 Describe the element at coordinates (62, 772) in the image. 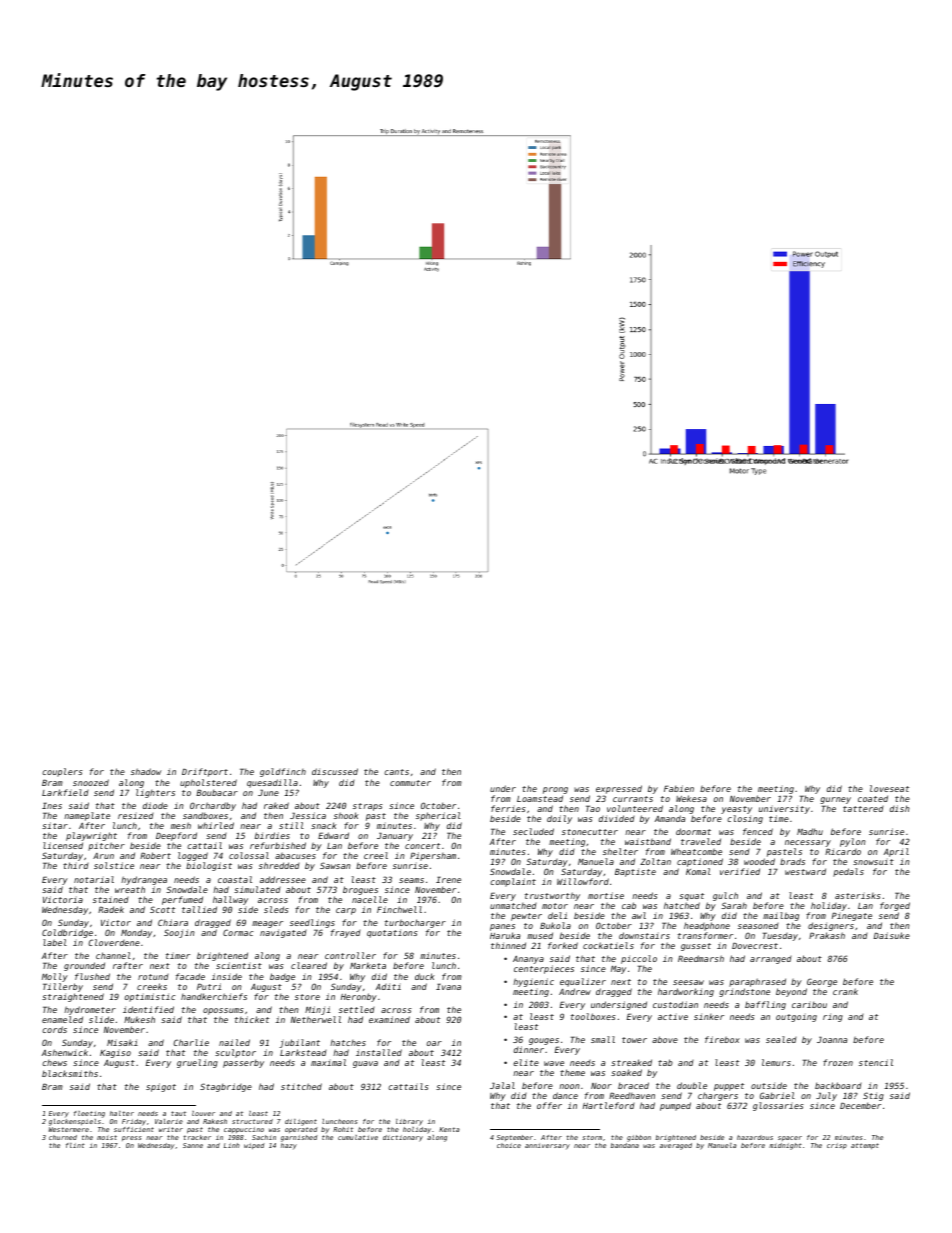

I see `couplers` at that location.
